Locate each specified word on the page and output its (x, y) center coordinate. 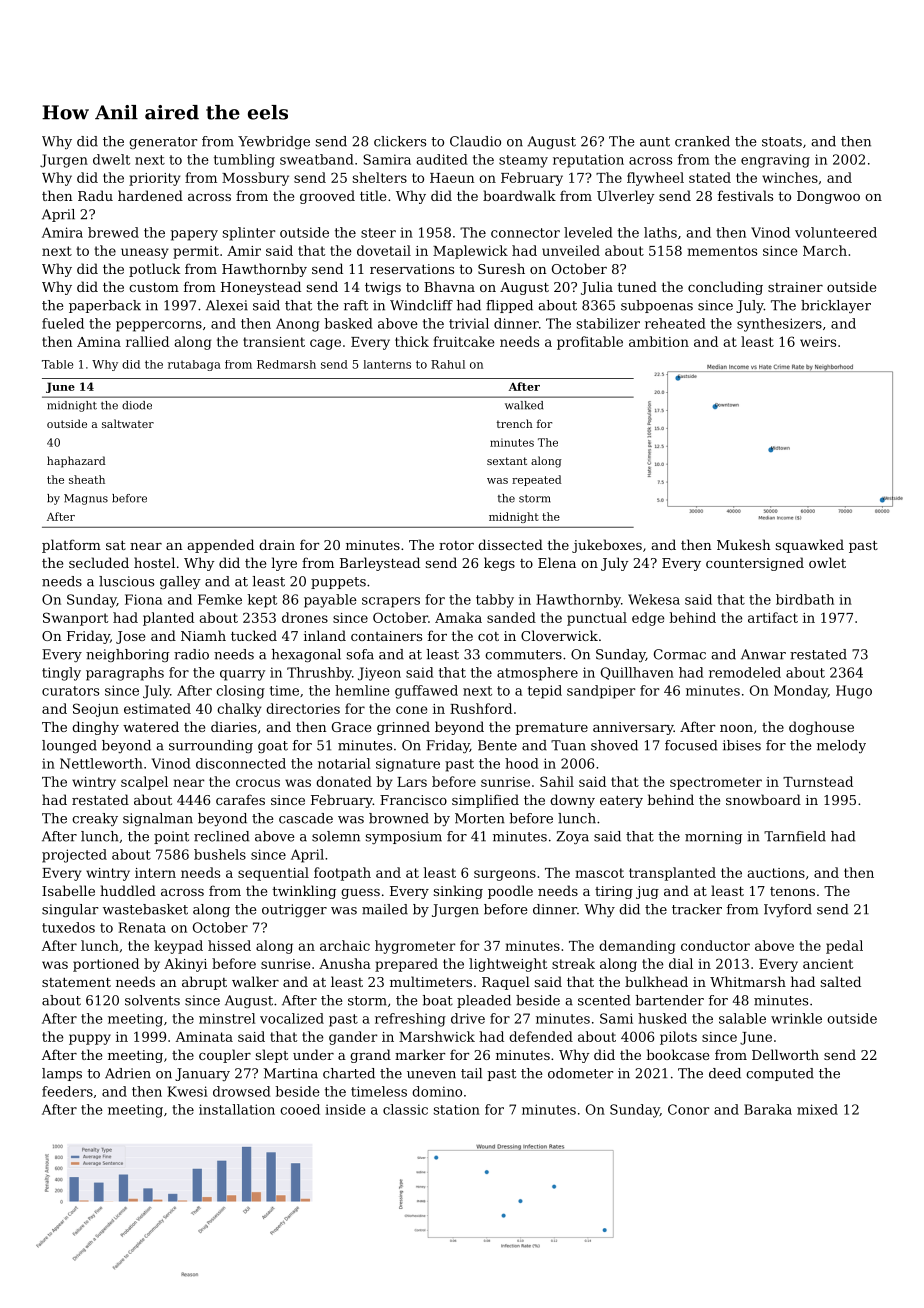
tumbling (244, 161)
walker (255, 981)
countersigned (755, 564)
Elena (557, 562)
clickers (400, 141)
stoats (782, 142)
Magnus (86, 499)
